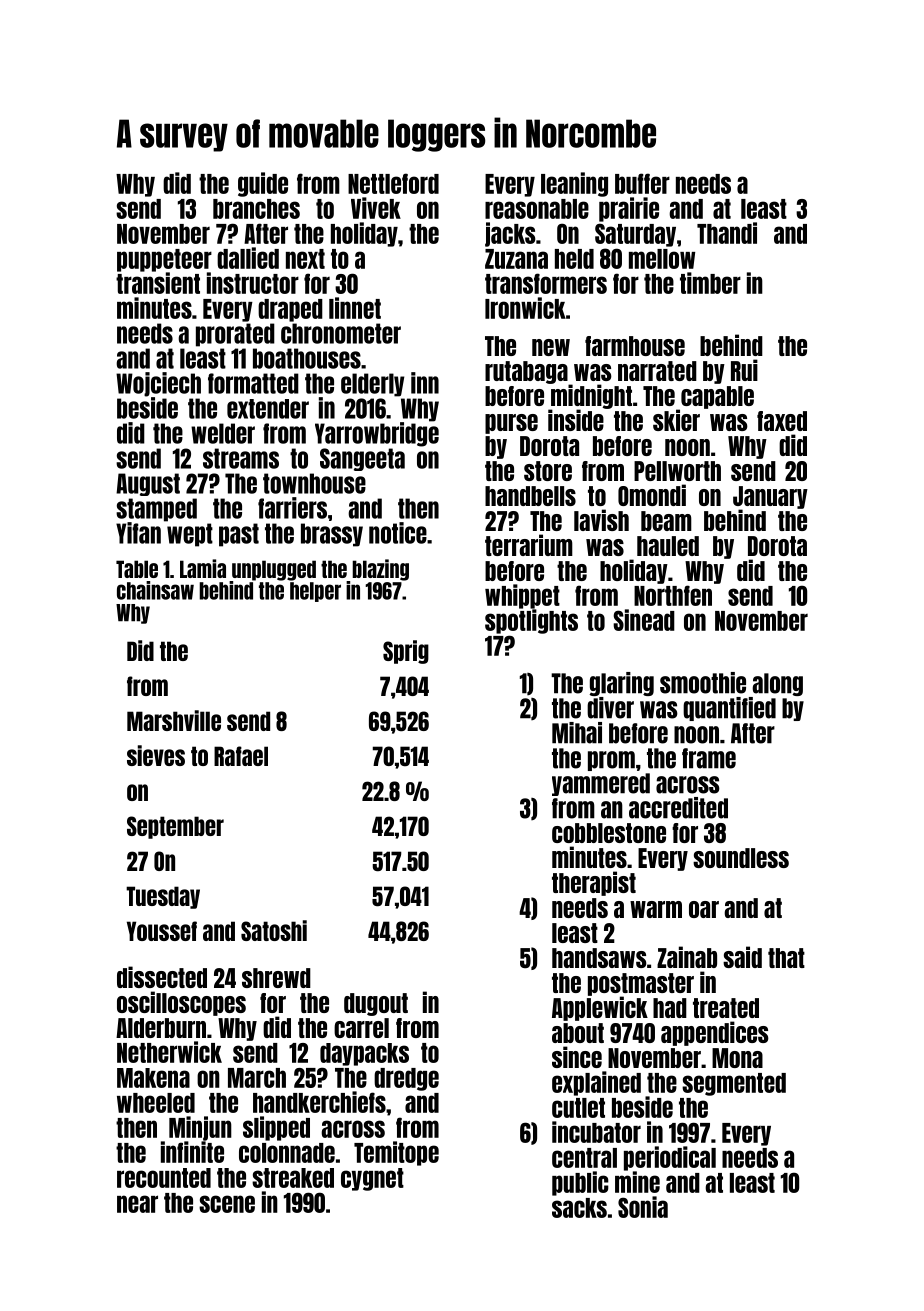 This page has width=924, height=1311. I want to click on timber, so click(710, 283).
